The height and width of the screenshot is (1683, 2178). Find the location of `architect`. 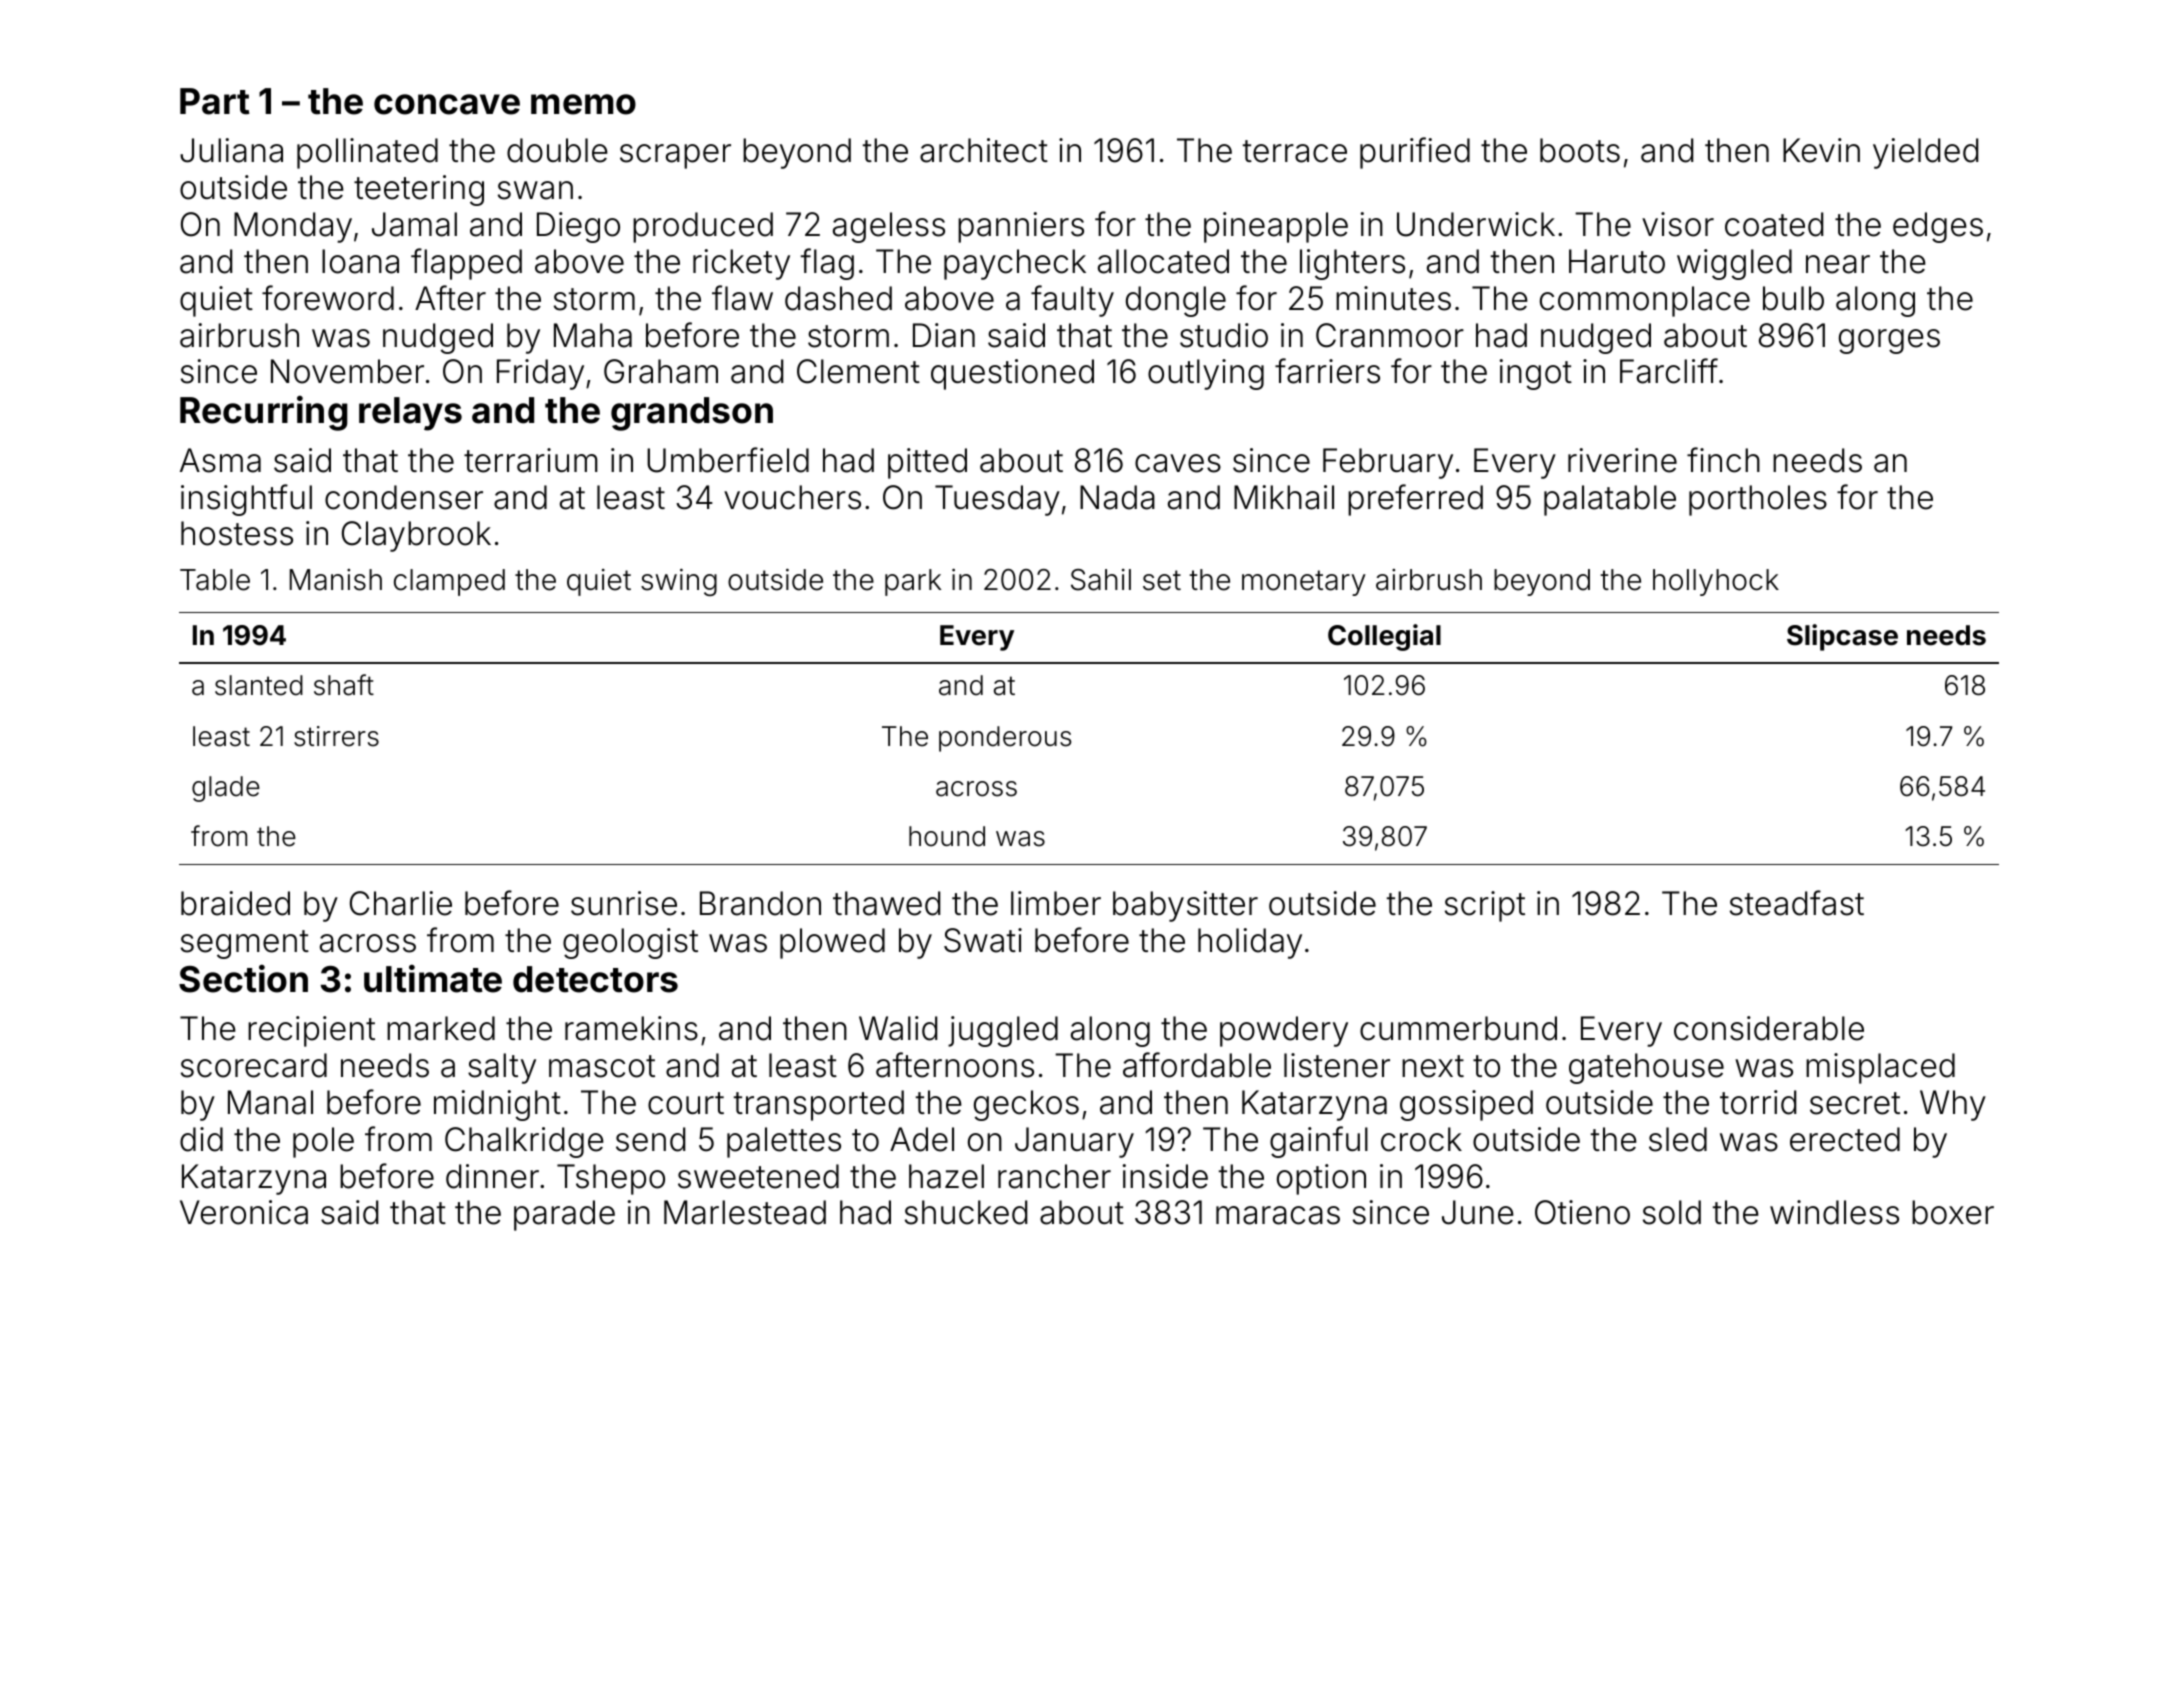

architect is located at coordinates (984, 150).
